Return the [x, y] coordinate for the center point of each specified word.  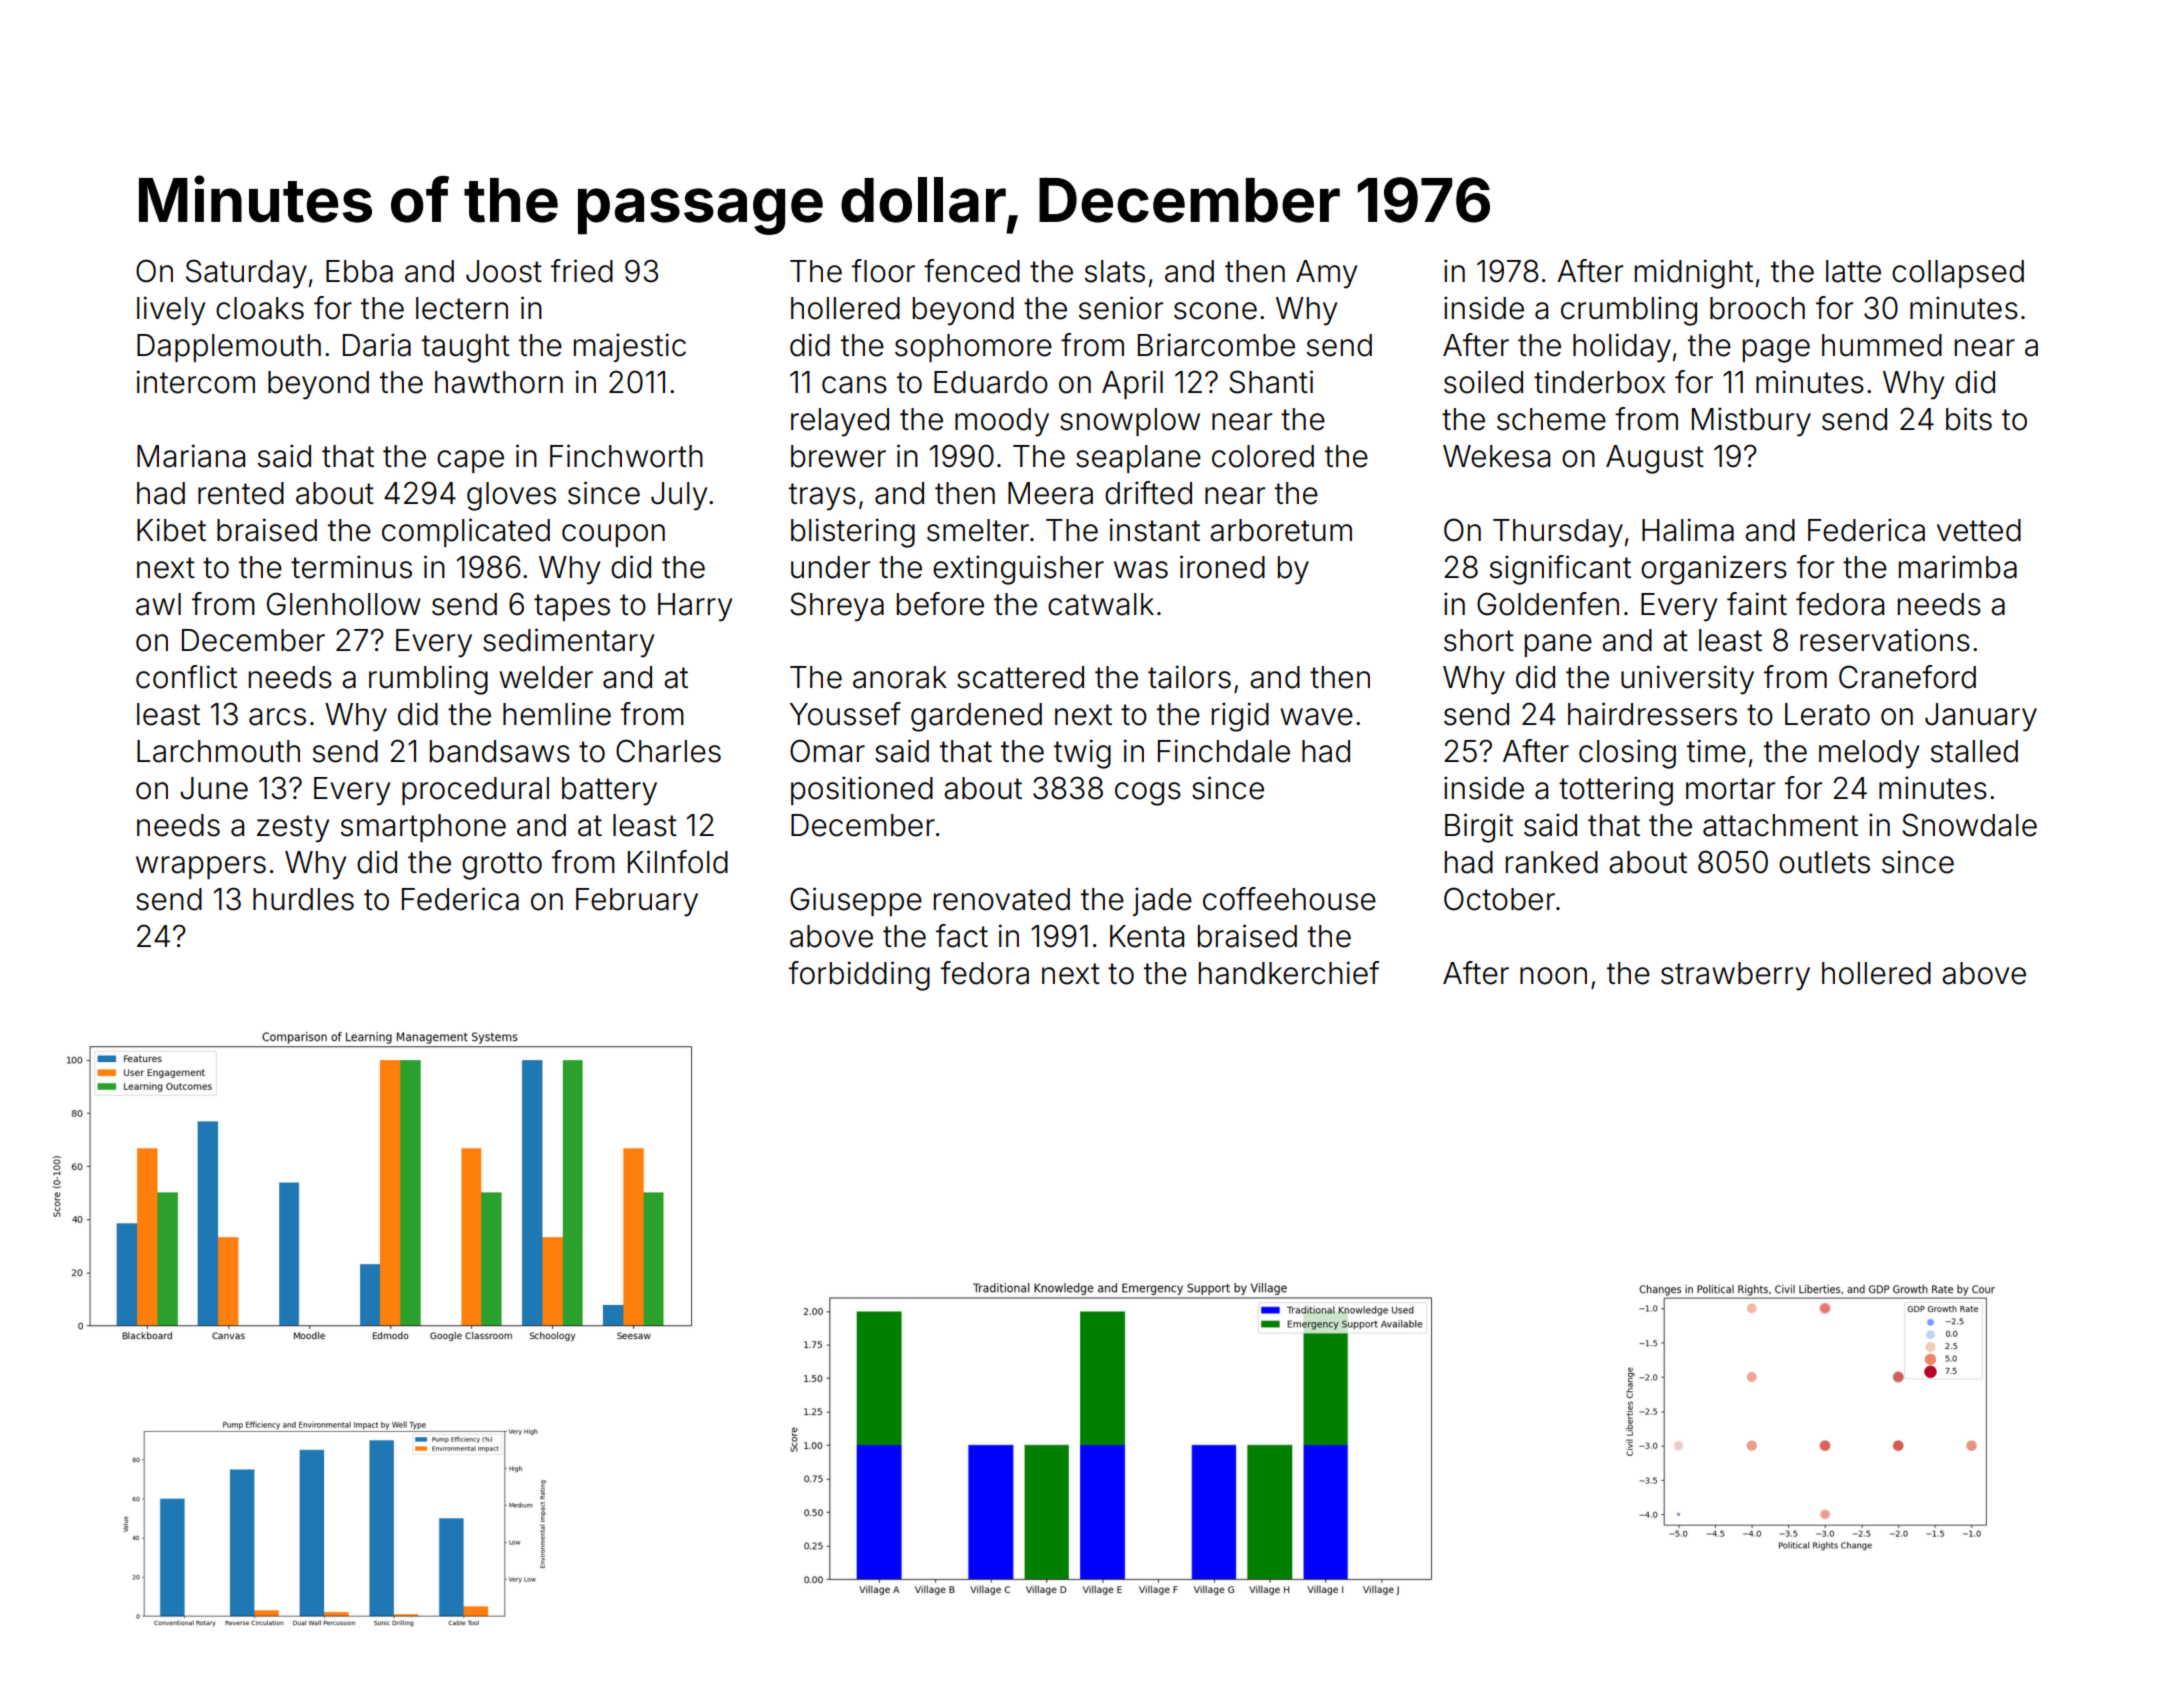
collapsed [1958, 274]
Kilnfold [678, 862]
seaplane [1138, 459]
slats [1115, 271]
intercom [196, 382]
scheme [1551, 419]
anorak [900, 677]
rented [241, 493]
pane [1558, 645]
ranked [1552, 862]
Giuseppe [856, 901]
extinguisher [1018, 570]
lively [171, 311]
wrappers [201, 867]
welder [546, 677]
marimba [1958, 567]
